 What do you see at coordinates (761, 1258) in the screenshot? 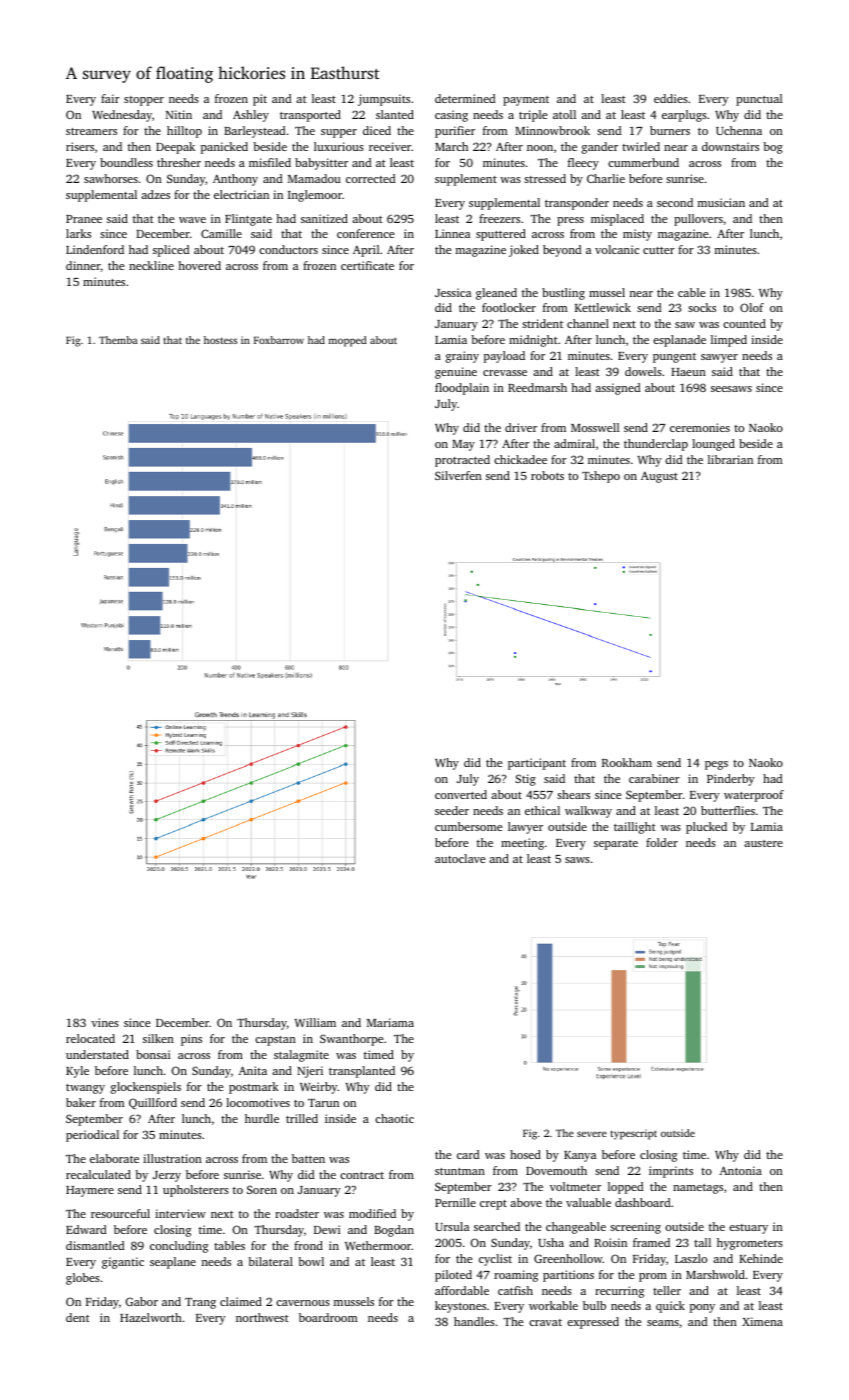
I see `Kehinde` at bounding box center [761, 1258].
